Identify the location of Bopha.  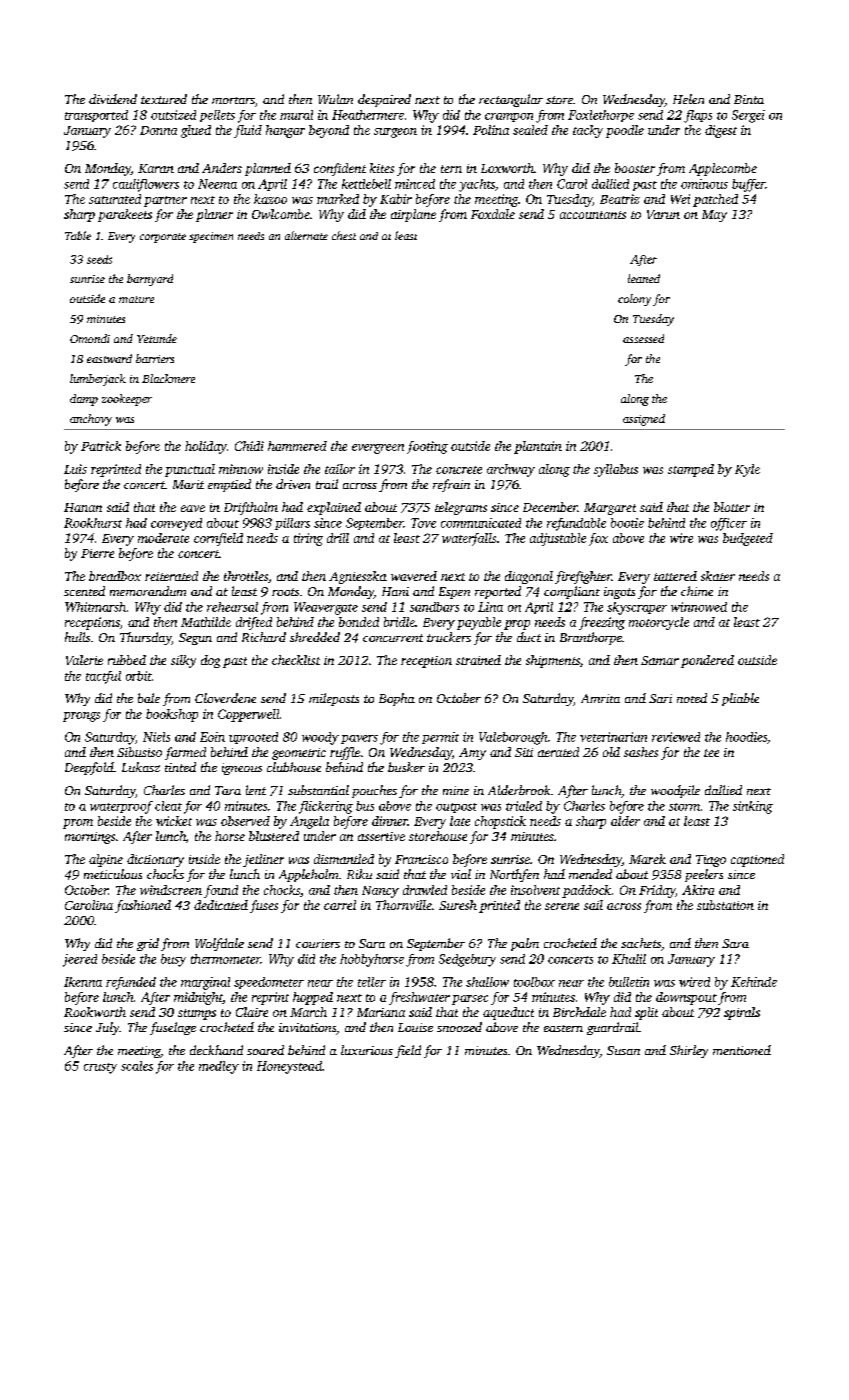
(397, 699).
